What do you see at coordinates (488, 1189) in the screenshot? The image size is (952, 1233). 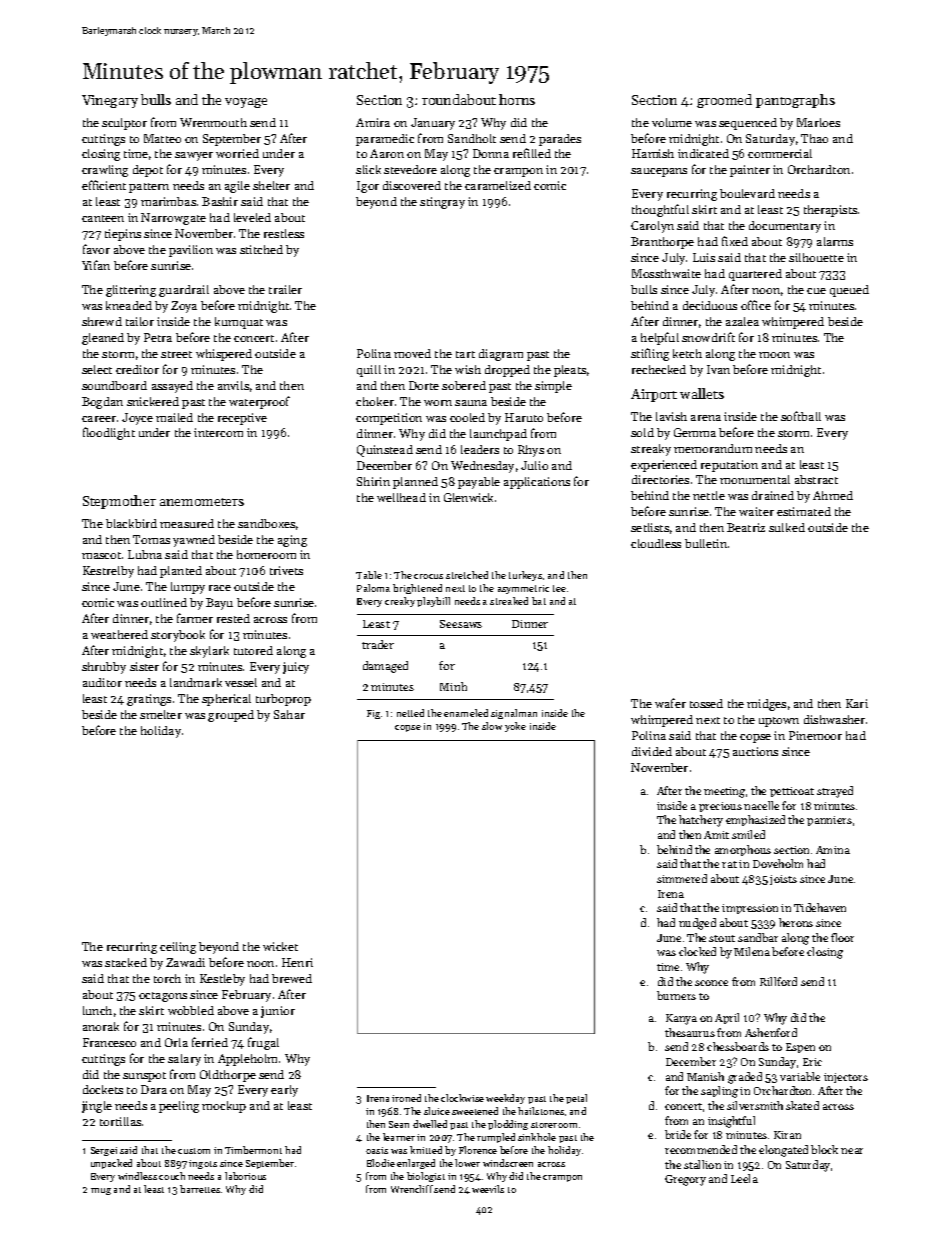 I see `weevils` at bounding box center [488, 1189].
